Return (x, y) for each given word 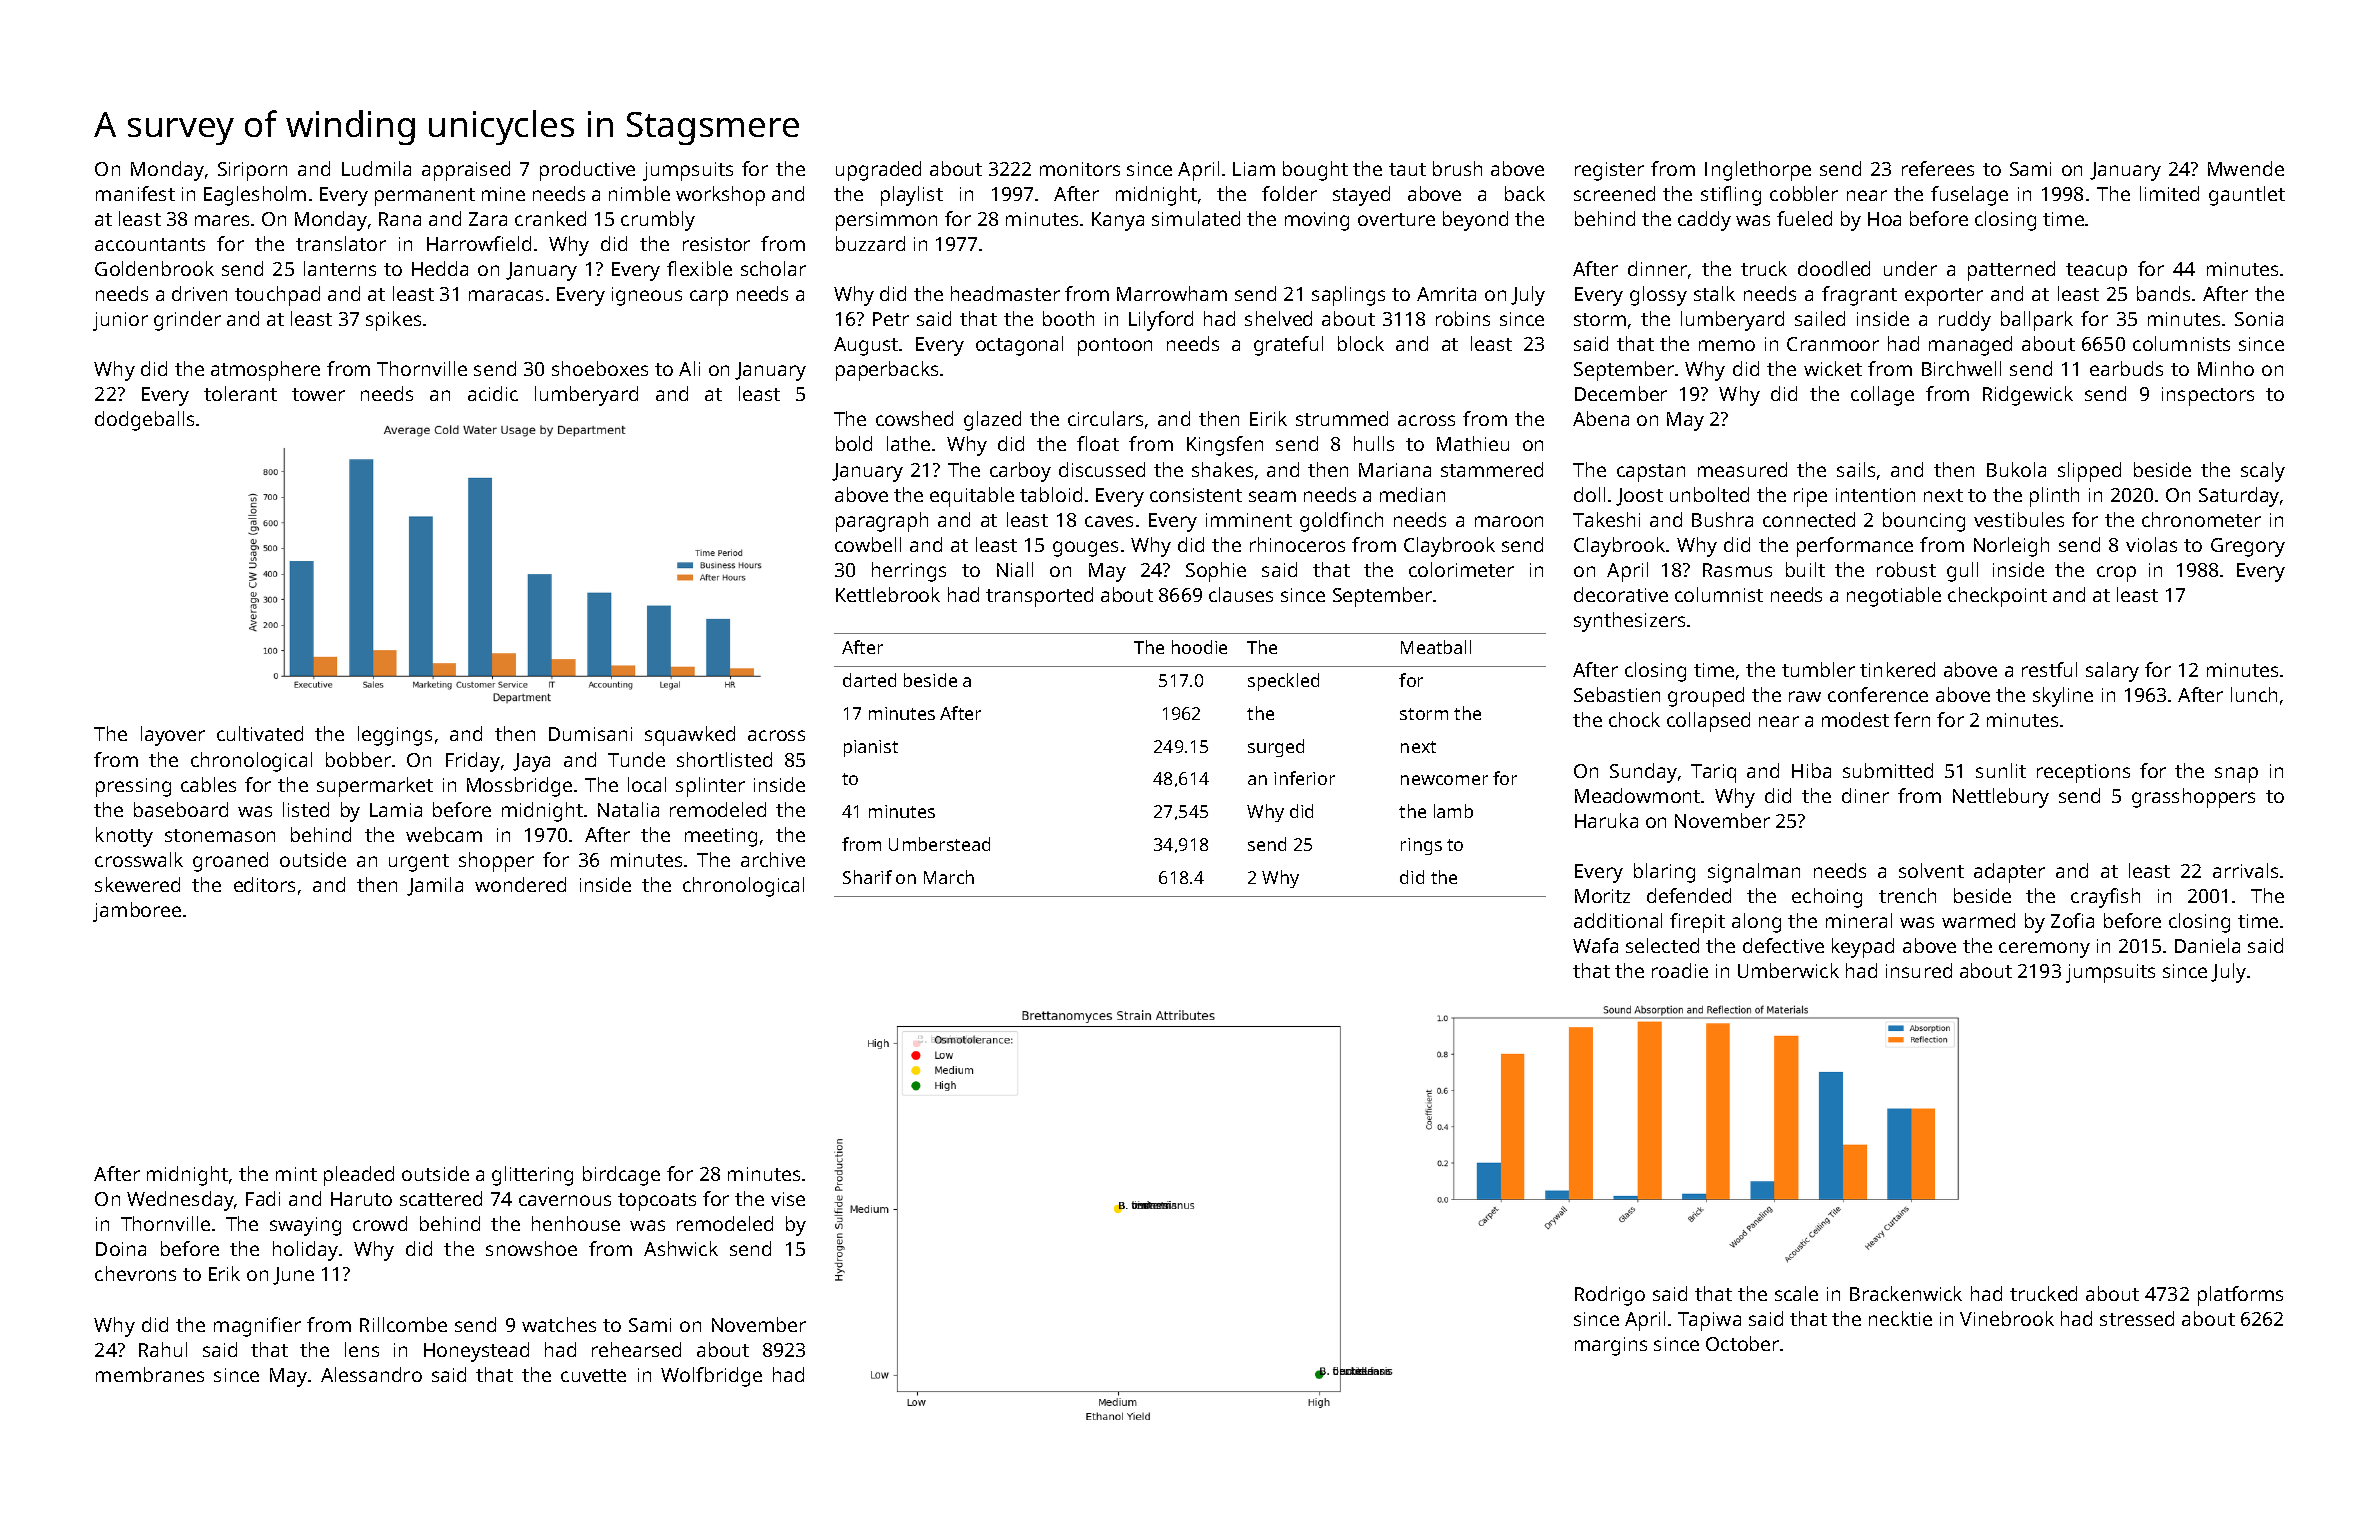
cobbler (1804, 193)
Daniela (2207, 945)
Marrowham (1172, 293)
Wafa (1595, 945)
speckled (1283, 682)
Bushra (1722, 519)
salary (2112, 672)
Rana (400, 219)
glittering (532, 1176)
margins (1611, 1346)
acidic (493, 393)
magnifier (257, 1327)
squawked (690, 736)
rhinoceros (1297, 544)
